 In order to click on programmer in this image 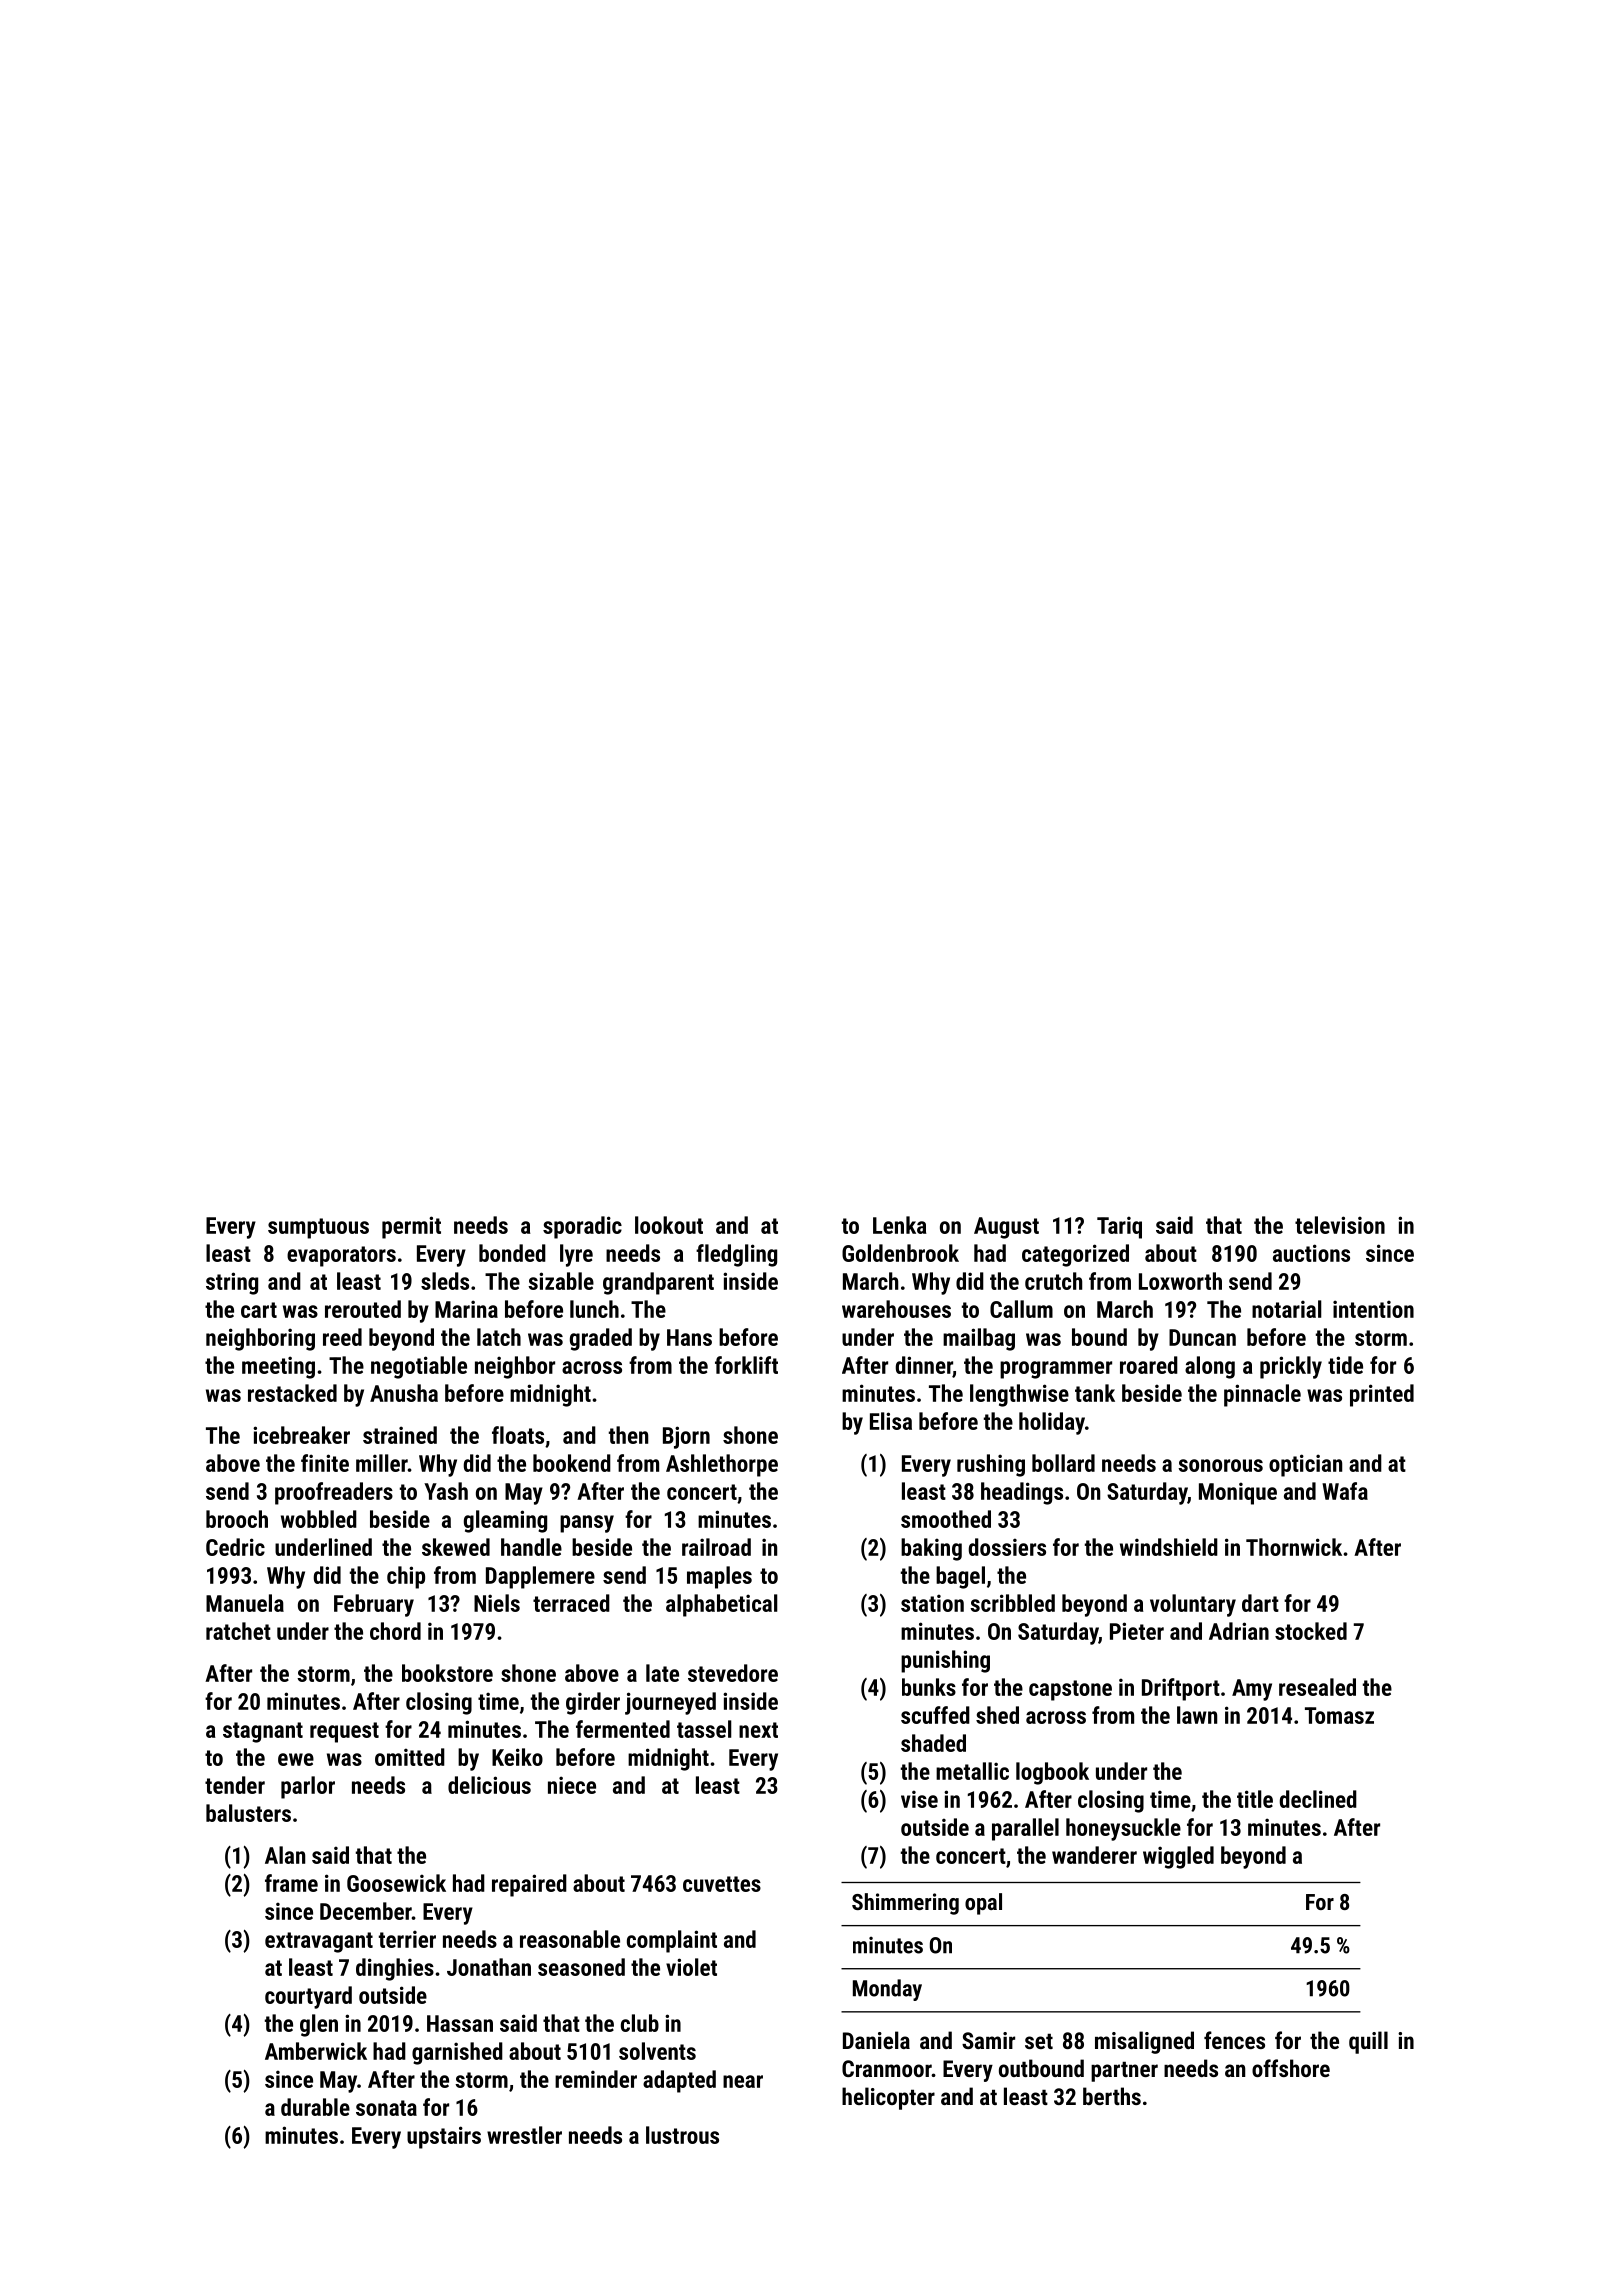, I will do `click(1056, 1370)`.
